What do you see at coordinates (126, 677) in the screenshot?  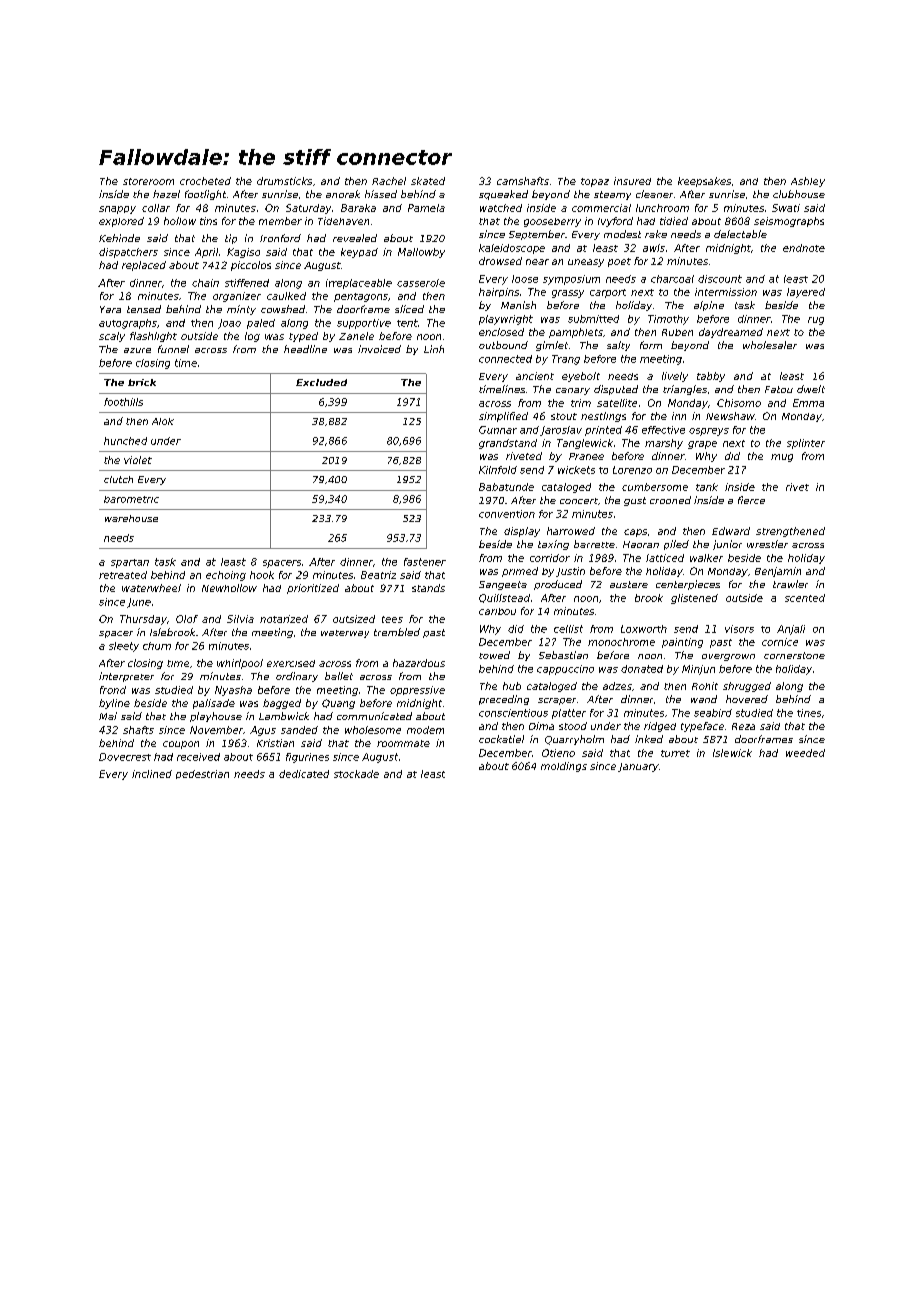 I see `interpreter` at bounding box center [126, 677].
